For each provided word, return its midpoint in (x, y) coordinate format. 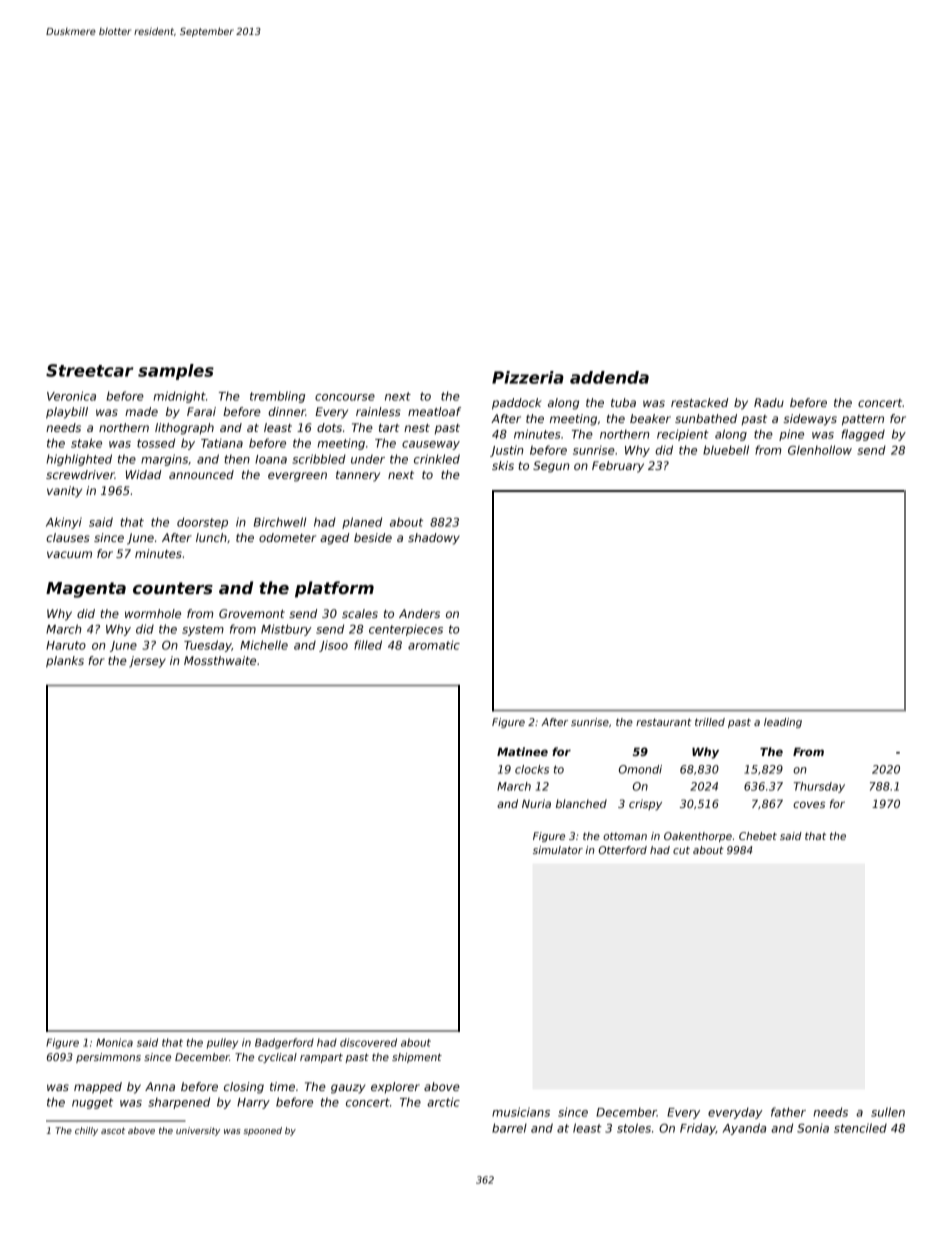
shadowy (434, 539)
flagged (863, 435)
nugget (92, 1103)
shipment (417, 1058)
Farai (201, 411)
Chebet (758, 836)
